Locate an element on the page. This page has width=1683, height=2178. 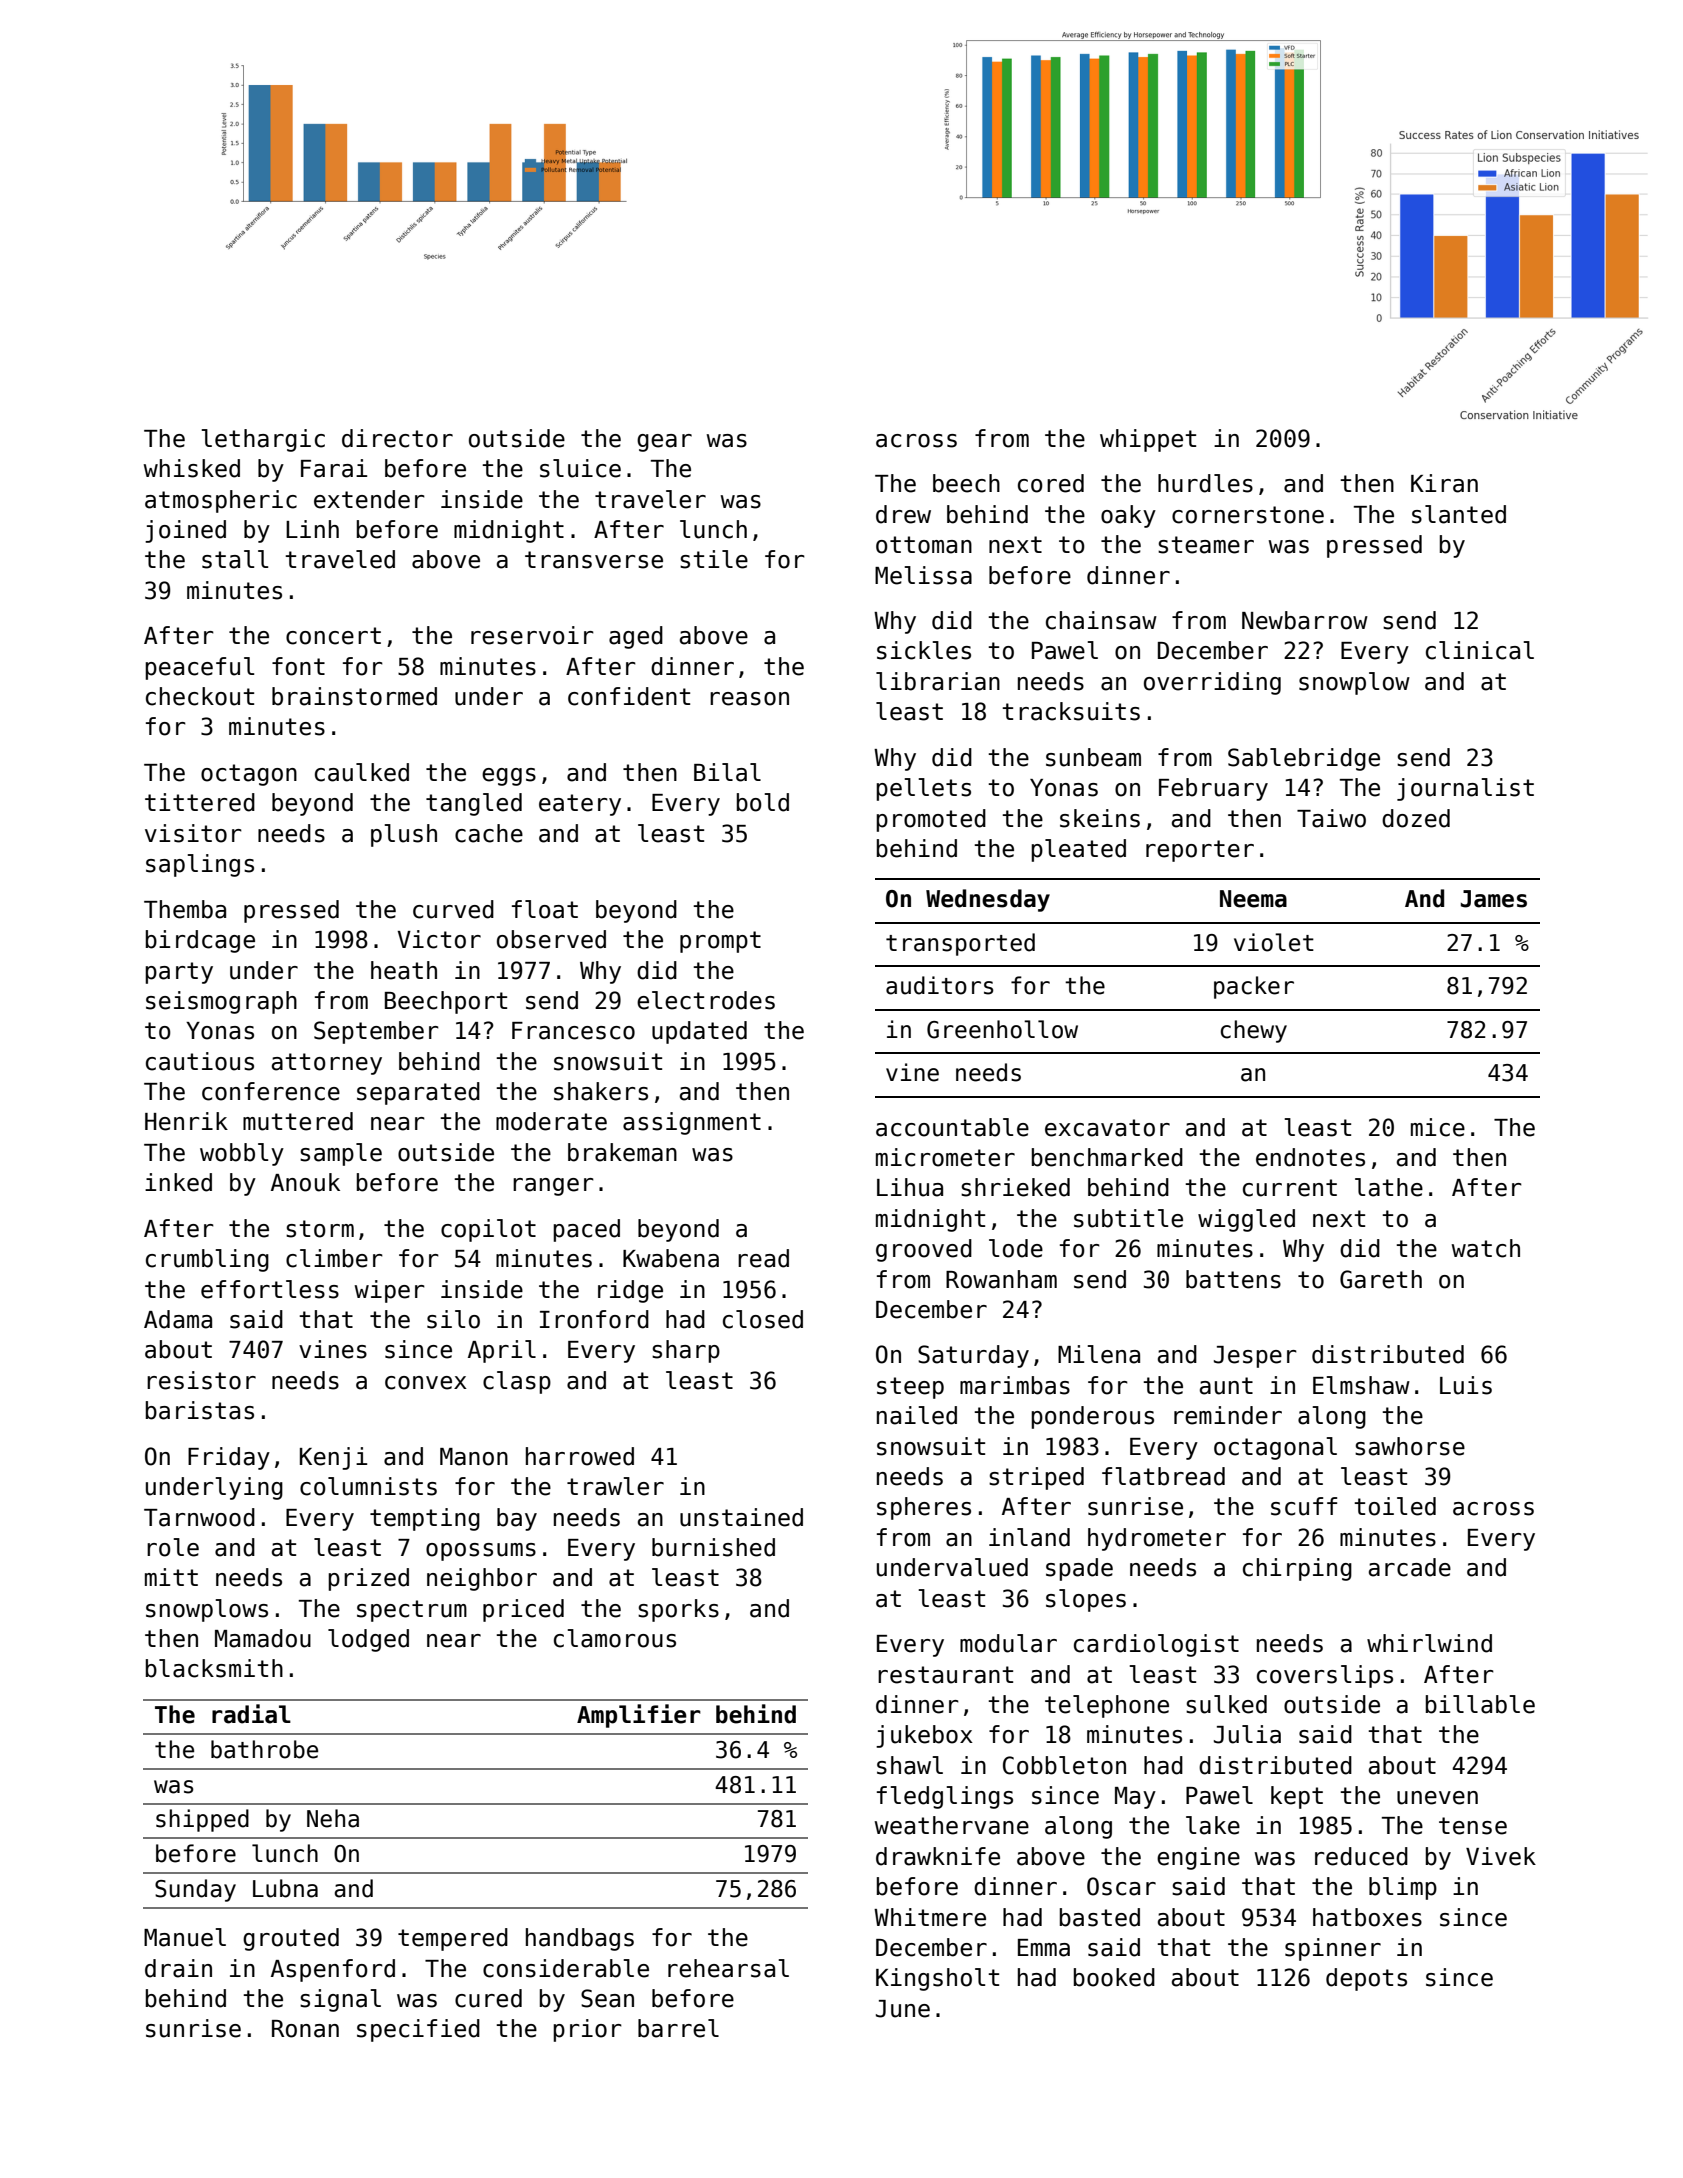
drew is located at coordinates (903, 514).
